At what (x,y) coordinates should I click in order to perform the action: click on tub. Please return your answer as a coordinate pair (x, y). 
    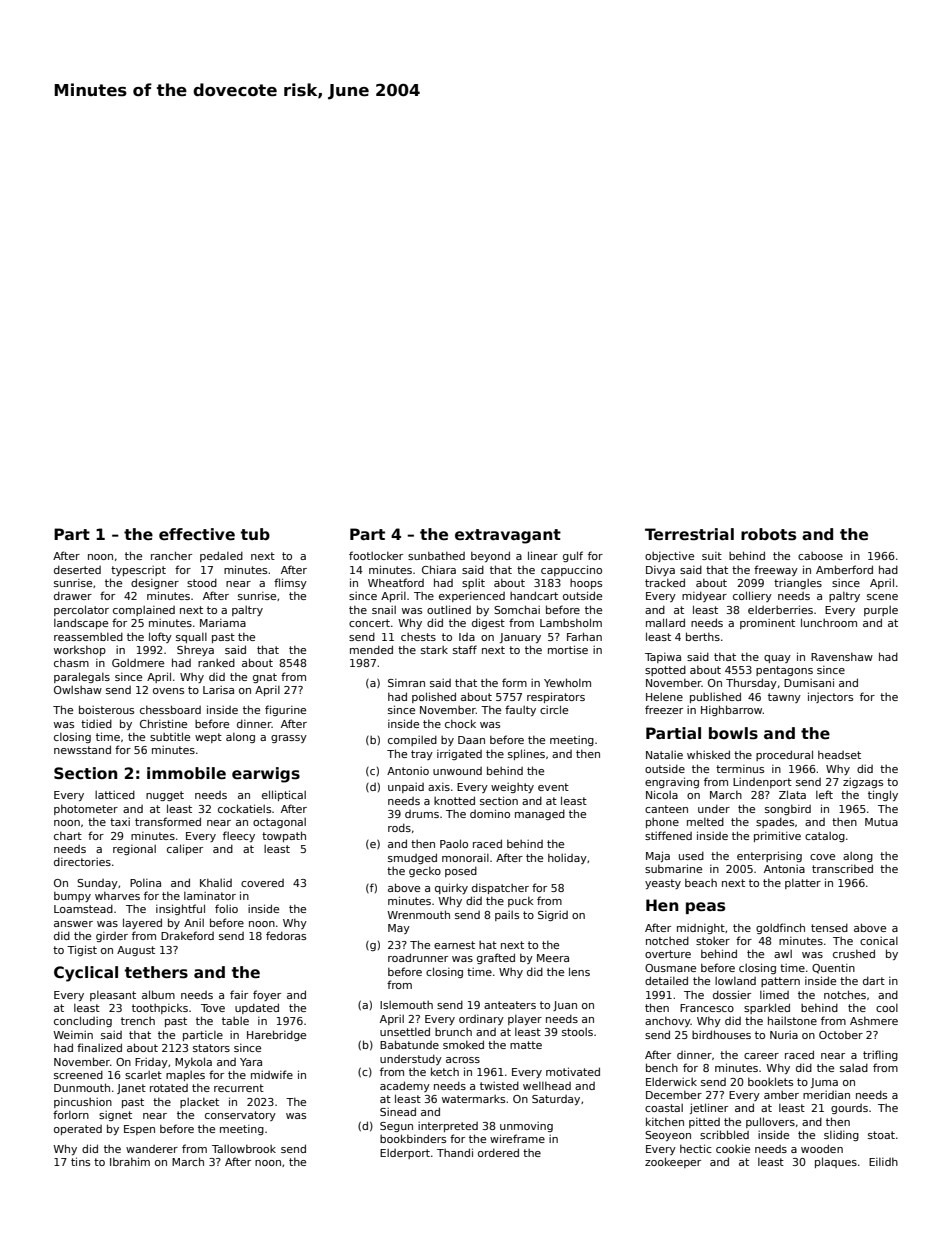
    Looking at the image, I should click on (255, 534).
